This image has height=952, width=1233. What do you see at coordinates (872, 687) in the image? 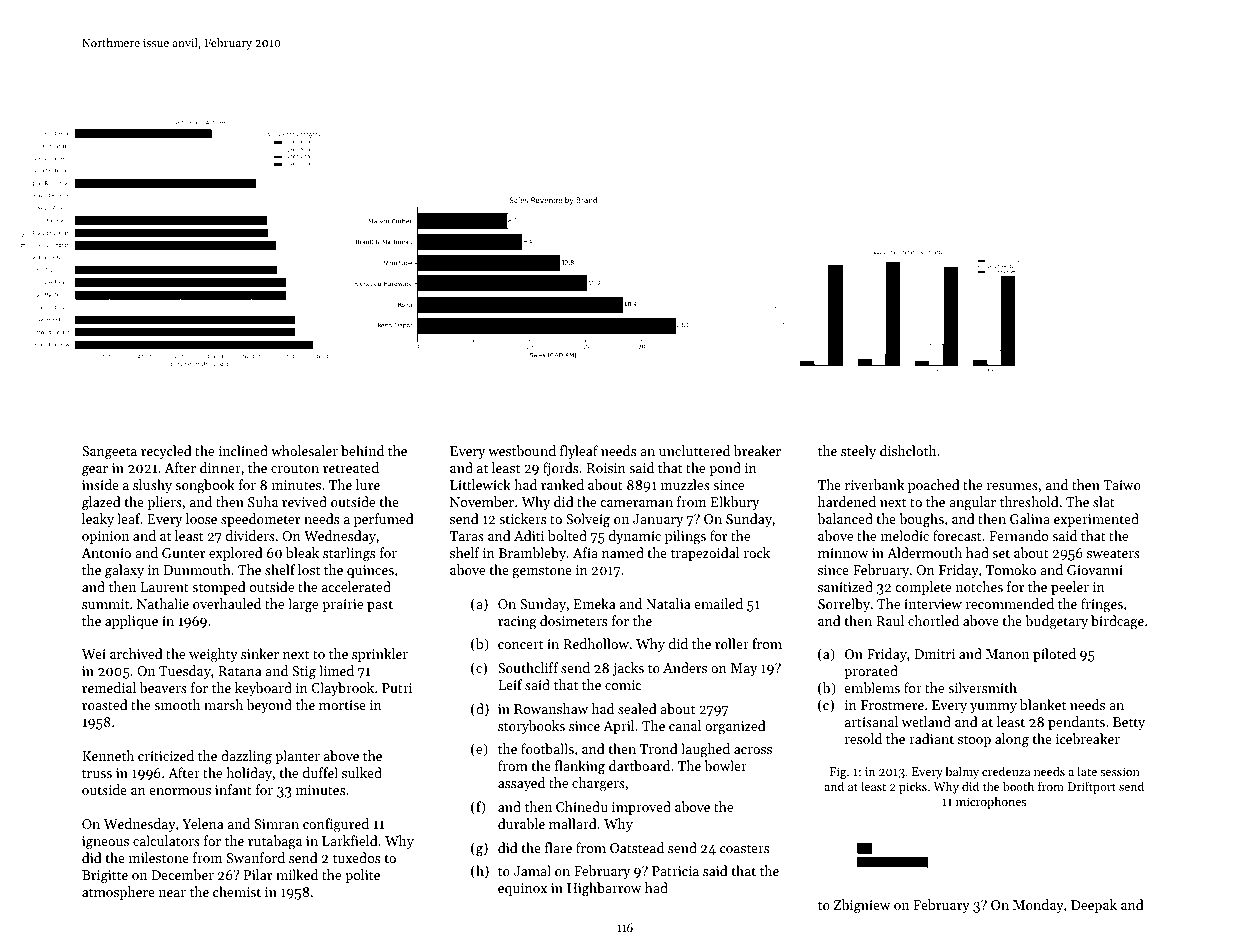
I see `emblems` at bounding box center [872, 687].
